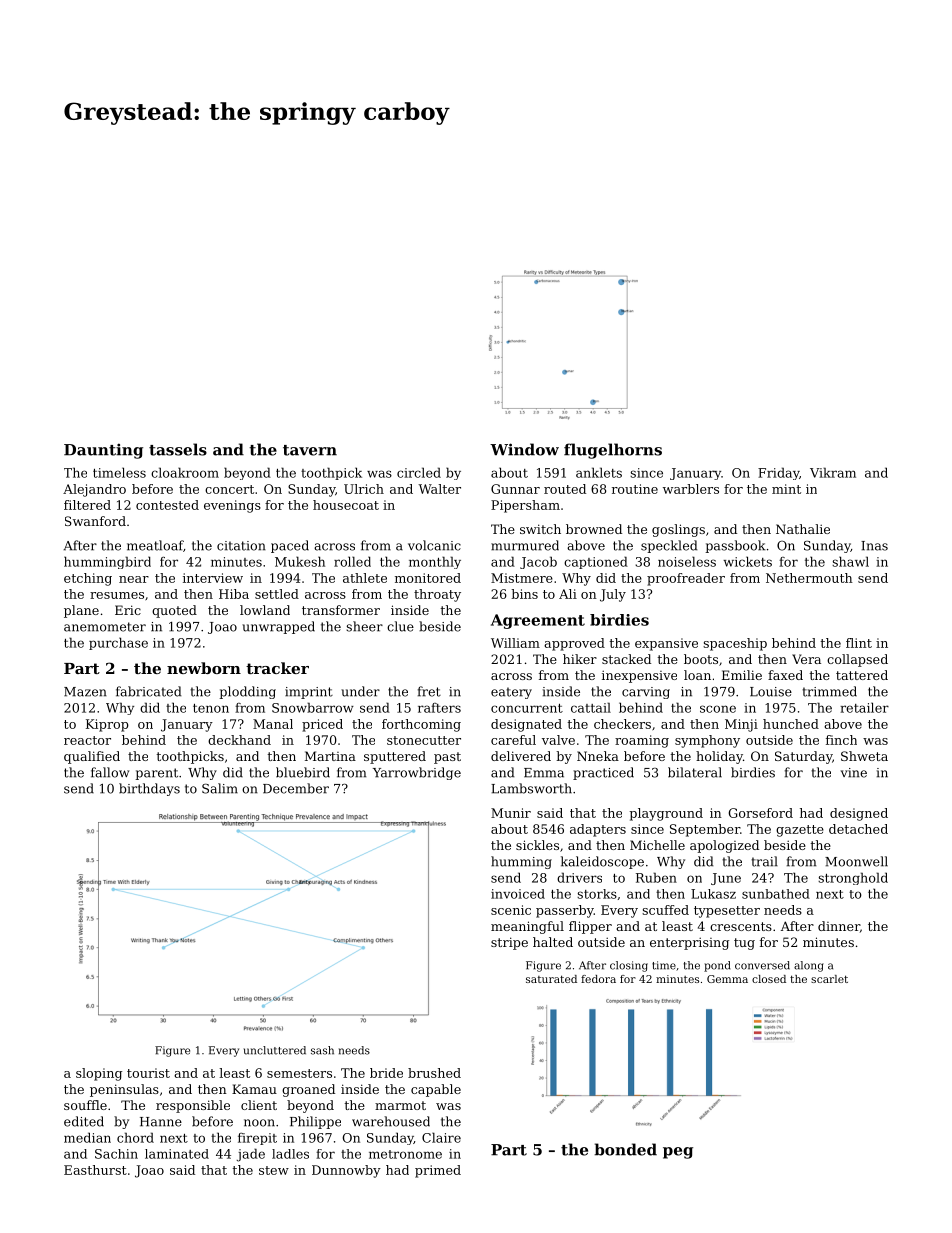 The height and width of the page is (1233, 952). I want to click on tracker, so click(277, 668).
